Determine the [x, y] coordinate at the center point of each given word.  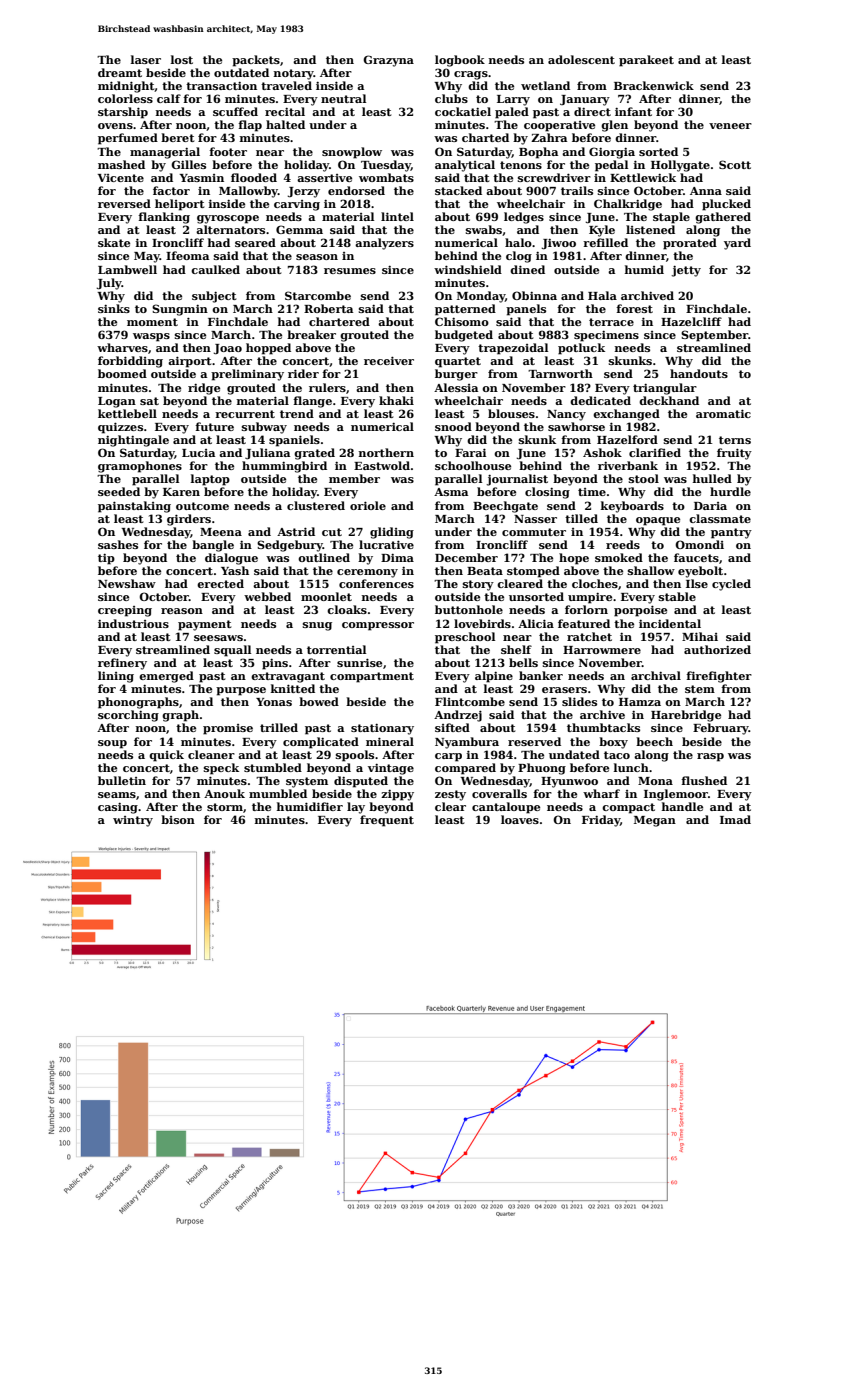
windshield [468, 269]
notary [293, 74]
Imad [735, 819]
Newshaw [127, 583]
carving [297, 205]
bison [178, 819]
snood [453, 426]
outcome [202, 506]
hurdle [730, 491]
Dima [397, 558]
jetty [686, 271]
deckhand [669, 400]
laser [146, 59]
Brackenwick [654, 85]
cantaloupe [506, 808]
